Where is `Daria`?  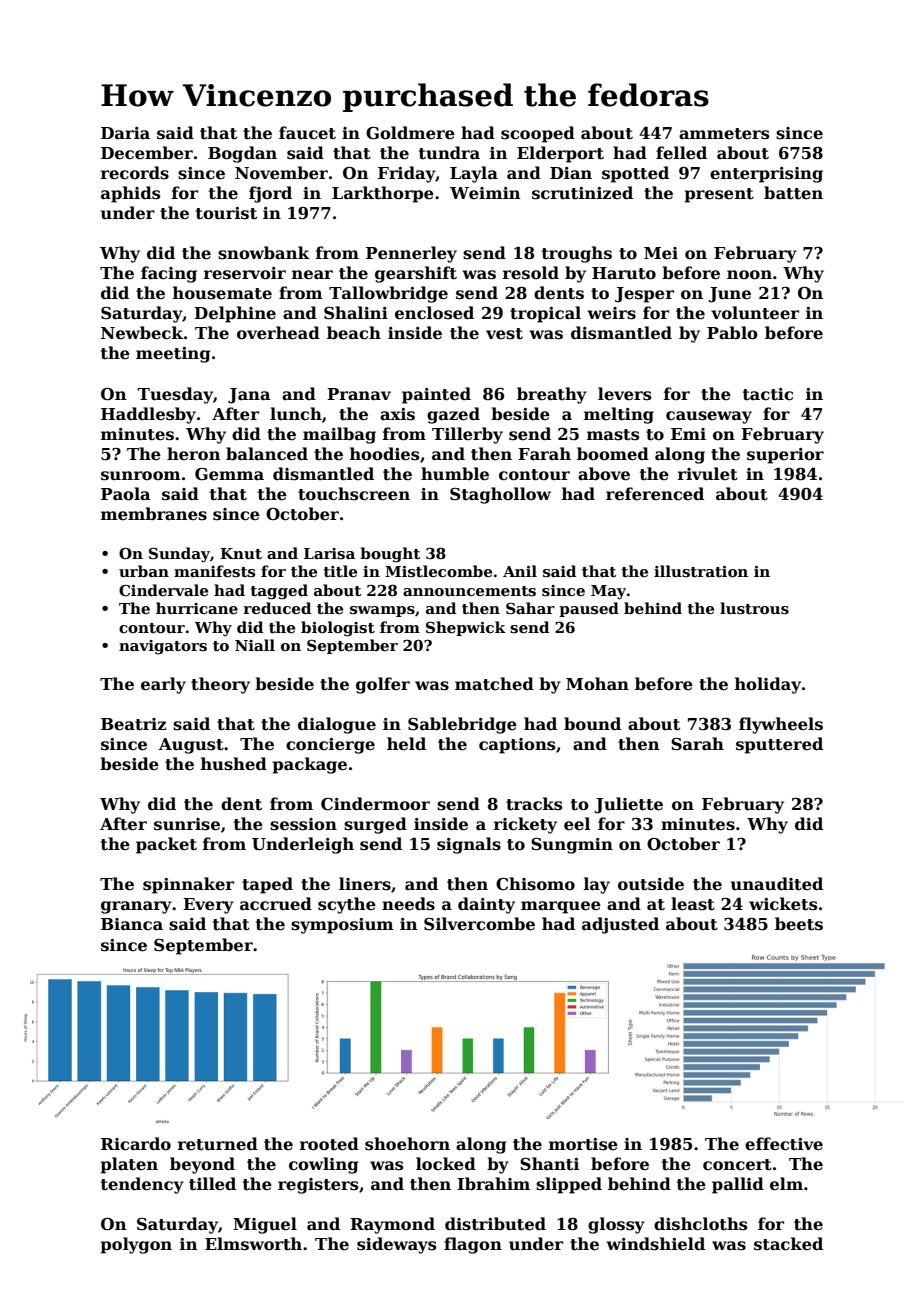 Daria is located at coordinates (125, 133).
